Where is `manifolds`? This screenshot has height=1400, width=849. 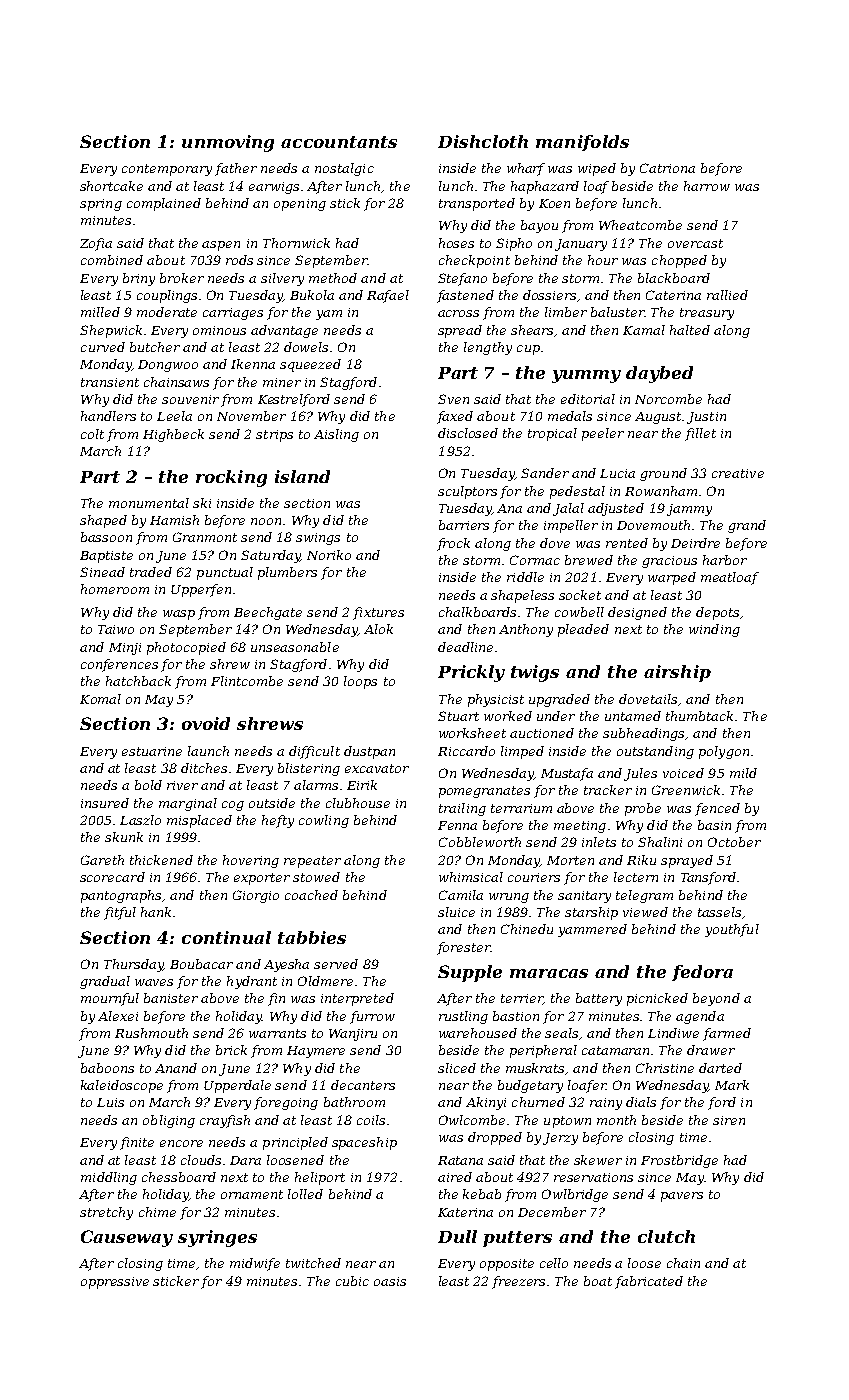
manifolds is located at coordinates (582, 143).
